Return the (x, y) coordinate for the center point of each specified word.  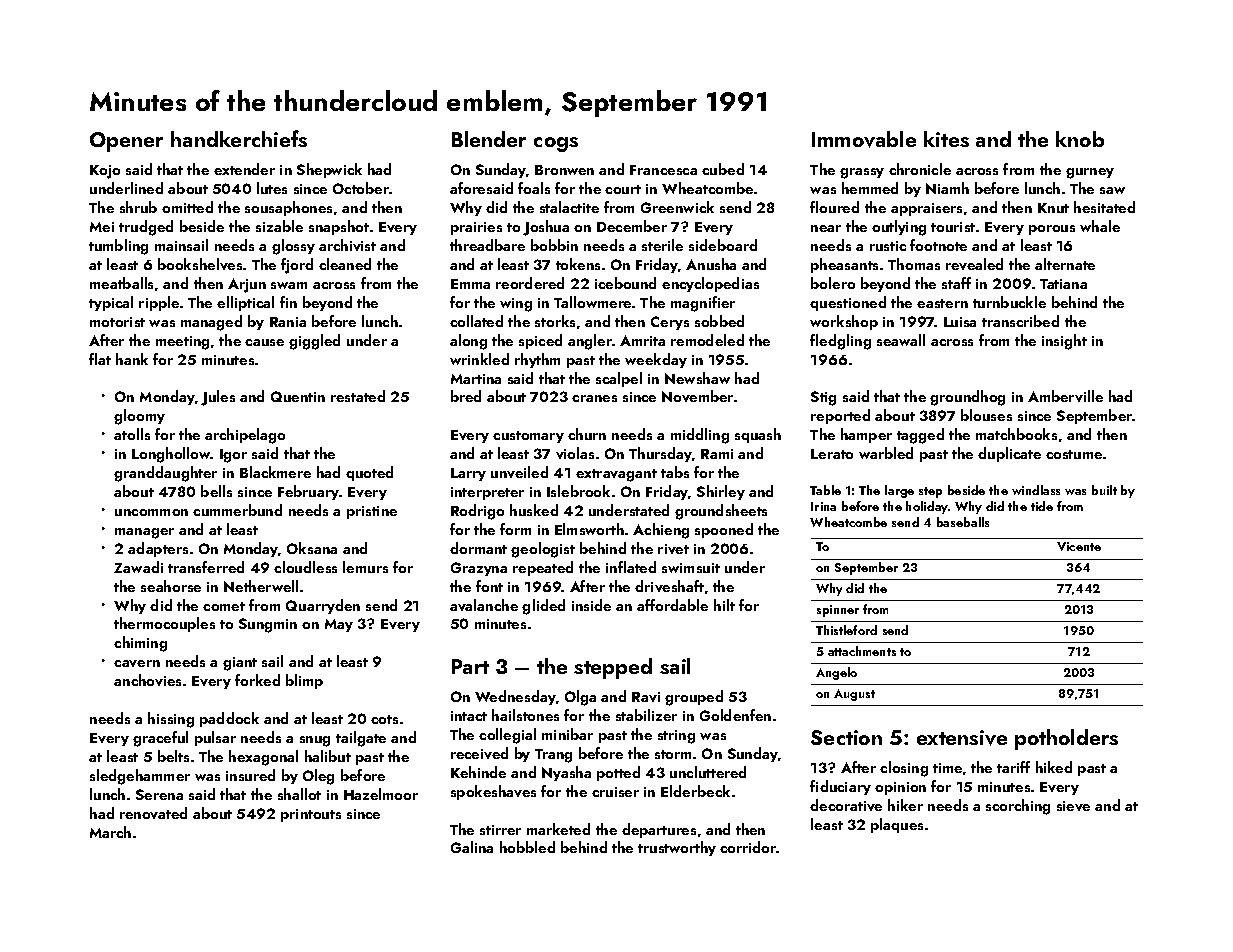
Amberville (1065, 396)
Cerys (670, 323)
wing (516, 305)
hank (132, 359)
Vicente (1079, 546)
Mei (102, 227)
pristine (372, 512)
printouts (311, 815)
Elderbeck (695, 791)
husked (534, 510)
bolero (833, 283)
